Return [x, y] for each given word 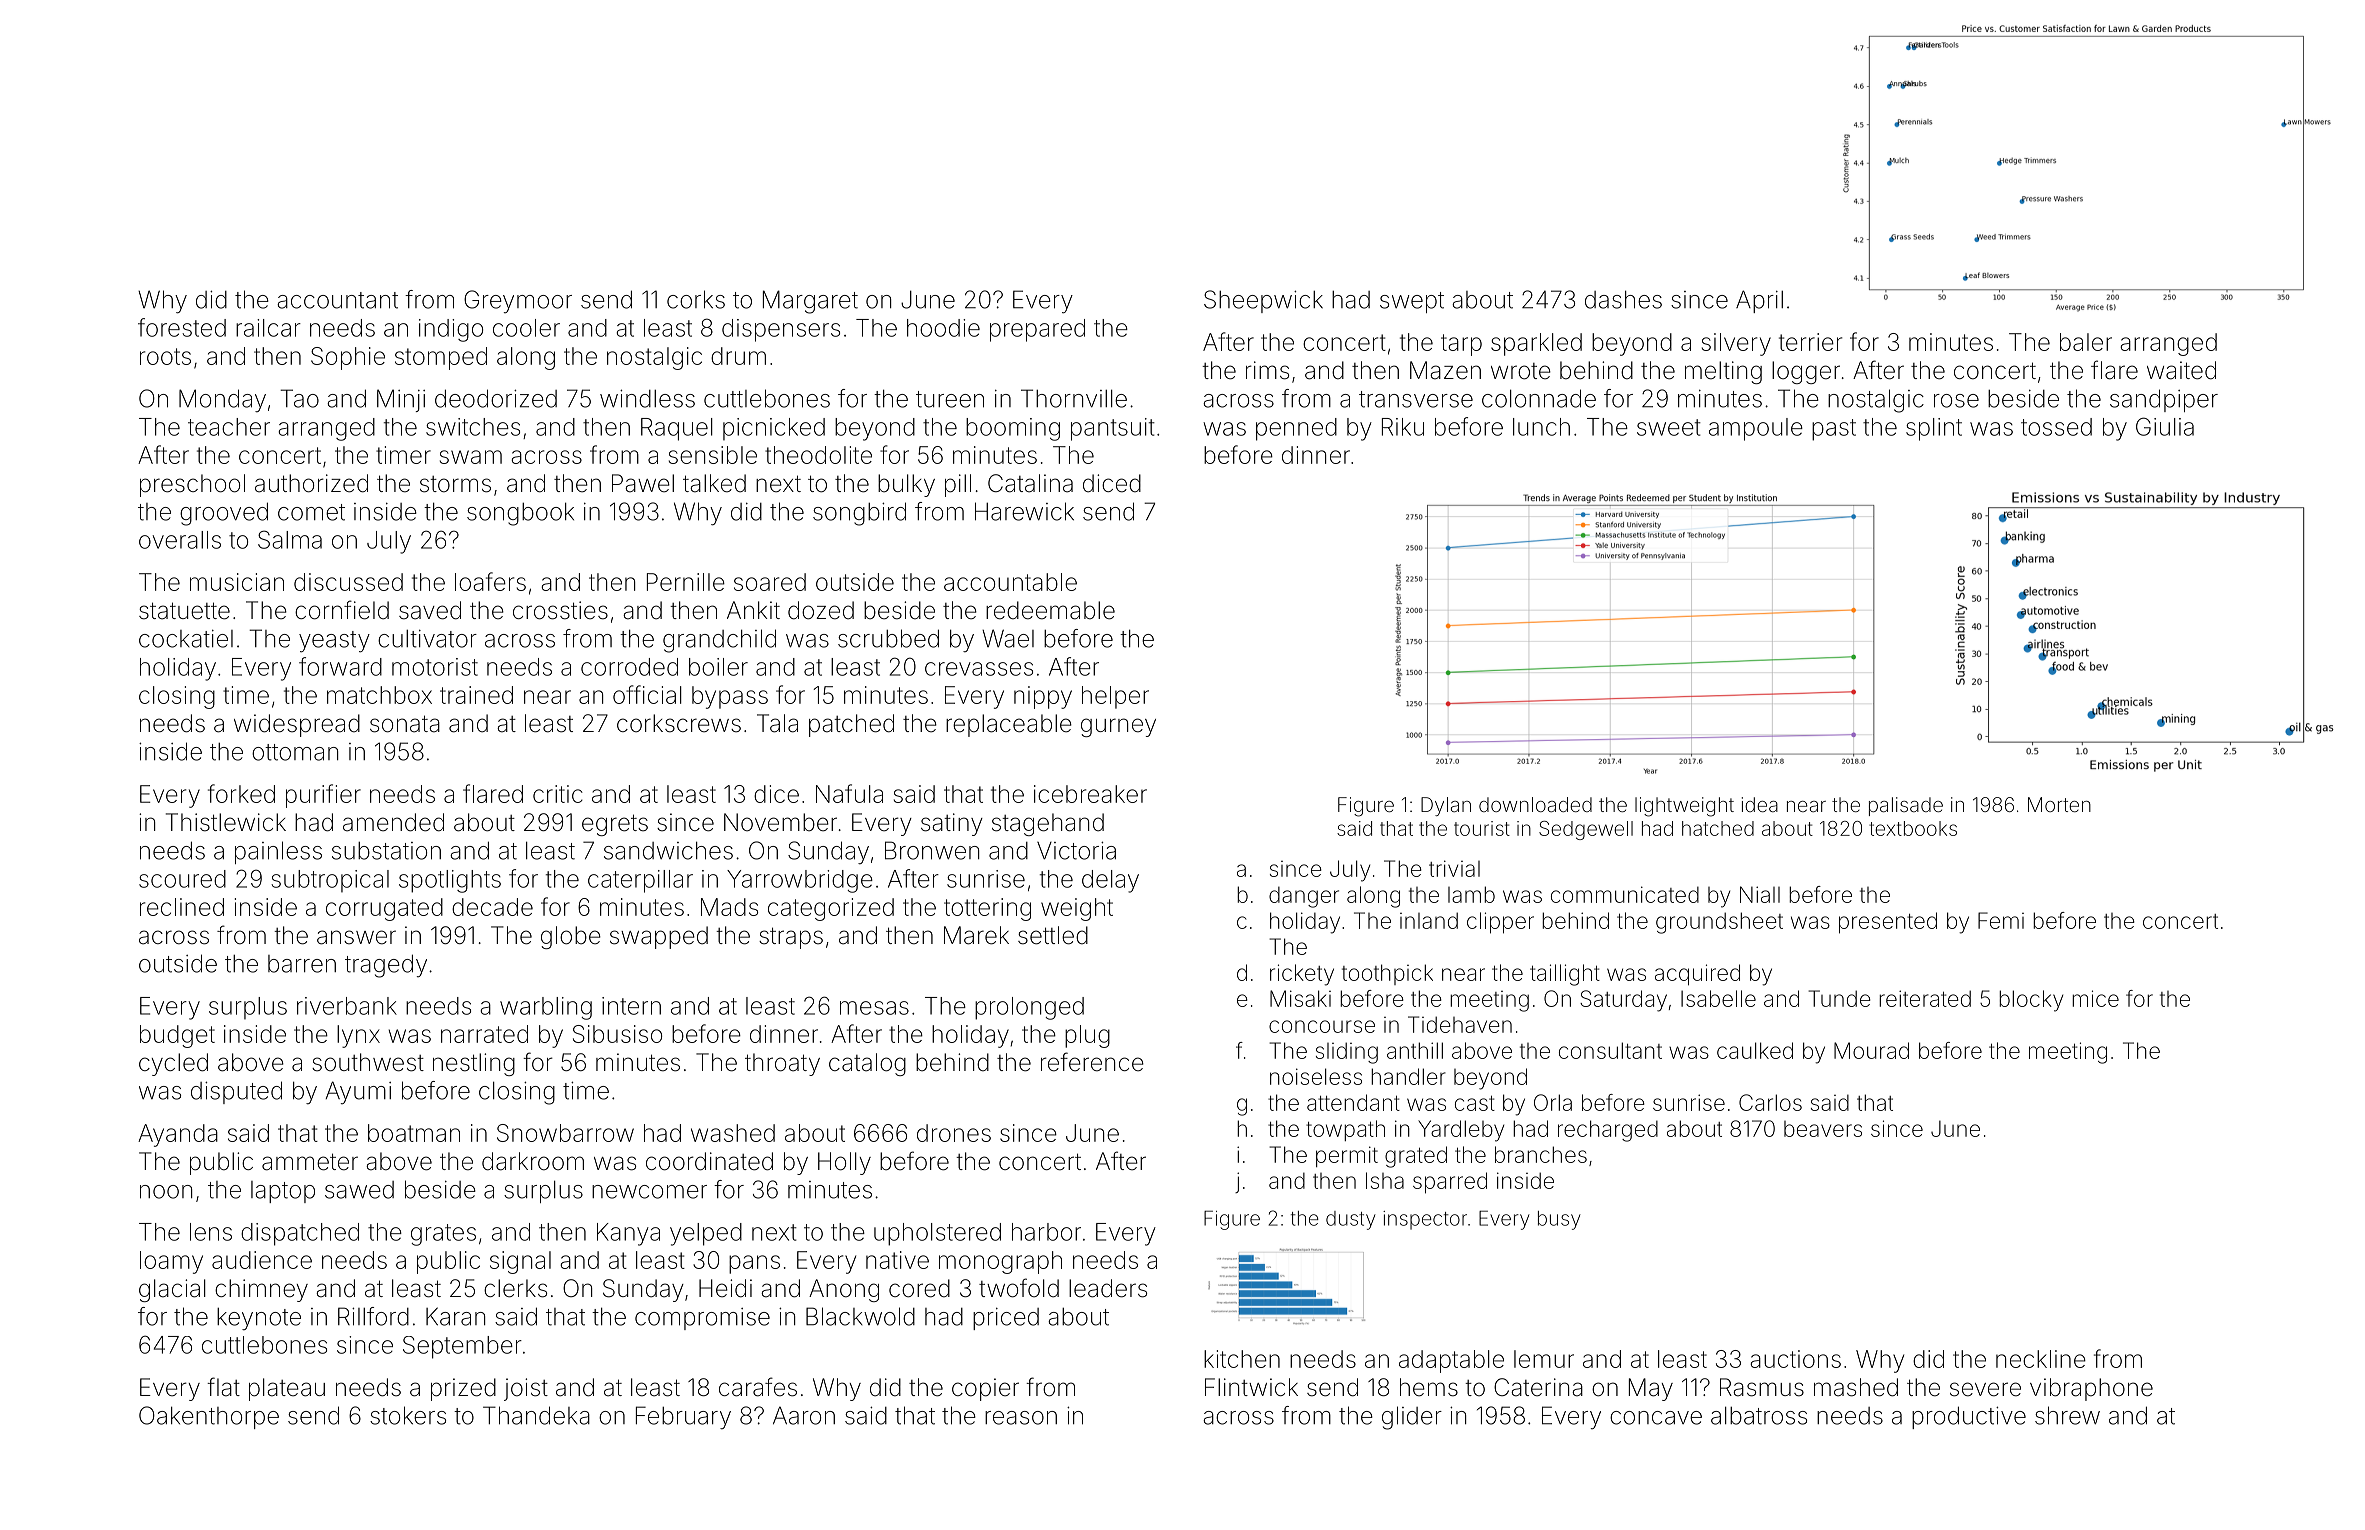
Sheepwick [1263, 301]
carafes [758, 1387]
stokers [408, 1415]
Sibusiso [617, 1034]
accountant [337, 300]
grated [1416, 1157]
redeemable [1050, 610]
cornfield [342, 610]
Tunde [1839, 998]
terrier [1810, 342]
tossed [2056, 427]
